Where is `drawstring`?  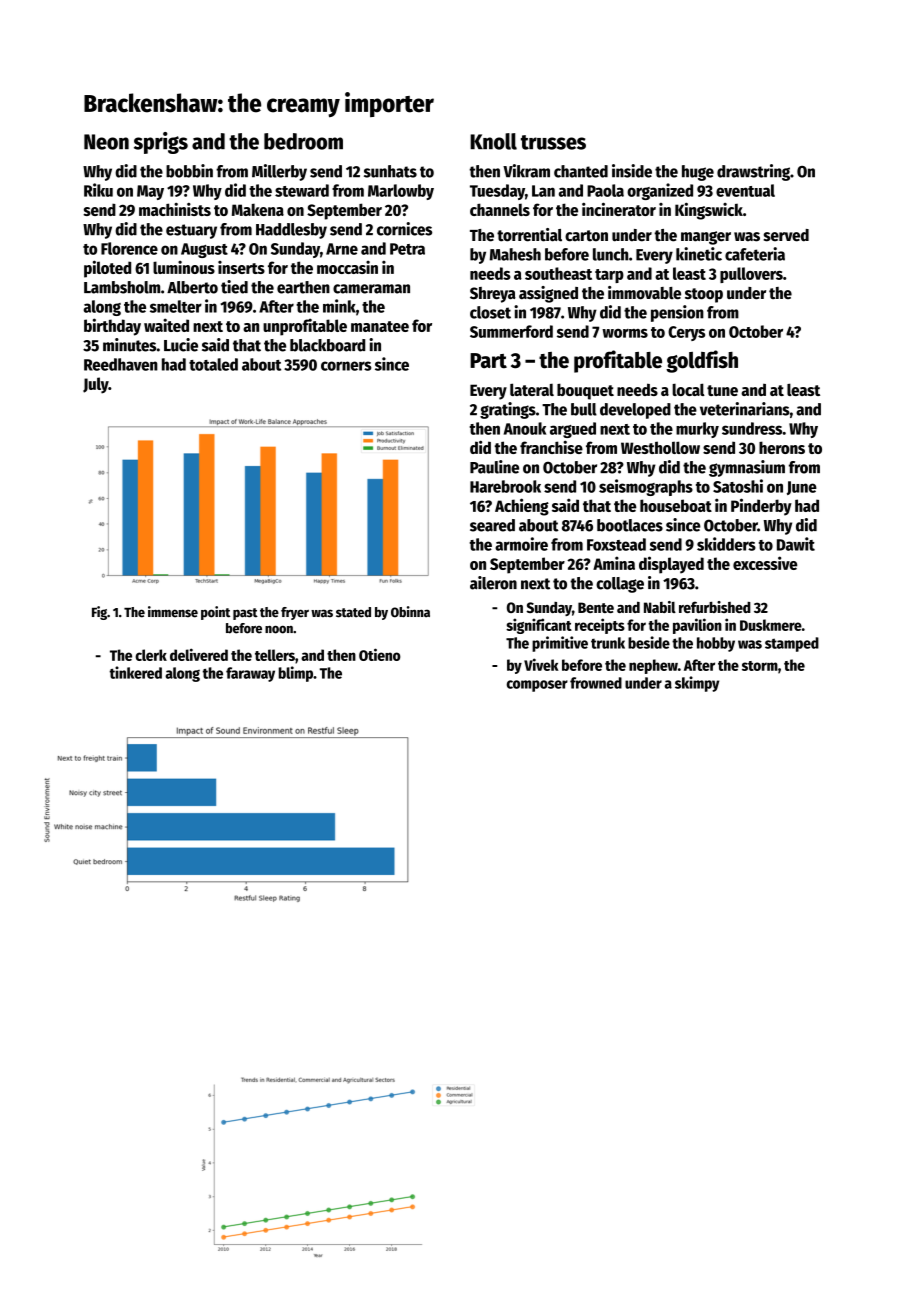
drawstring is located at coordinates (753, 172).
